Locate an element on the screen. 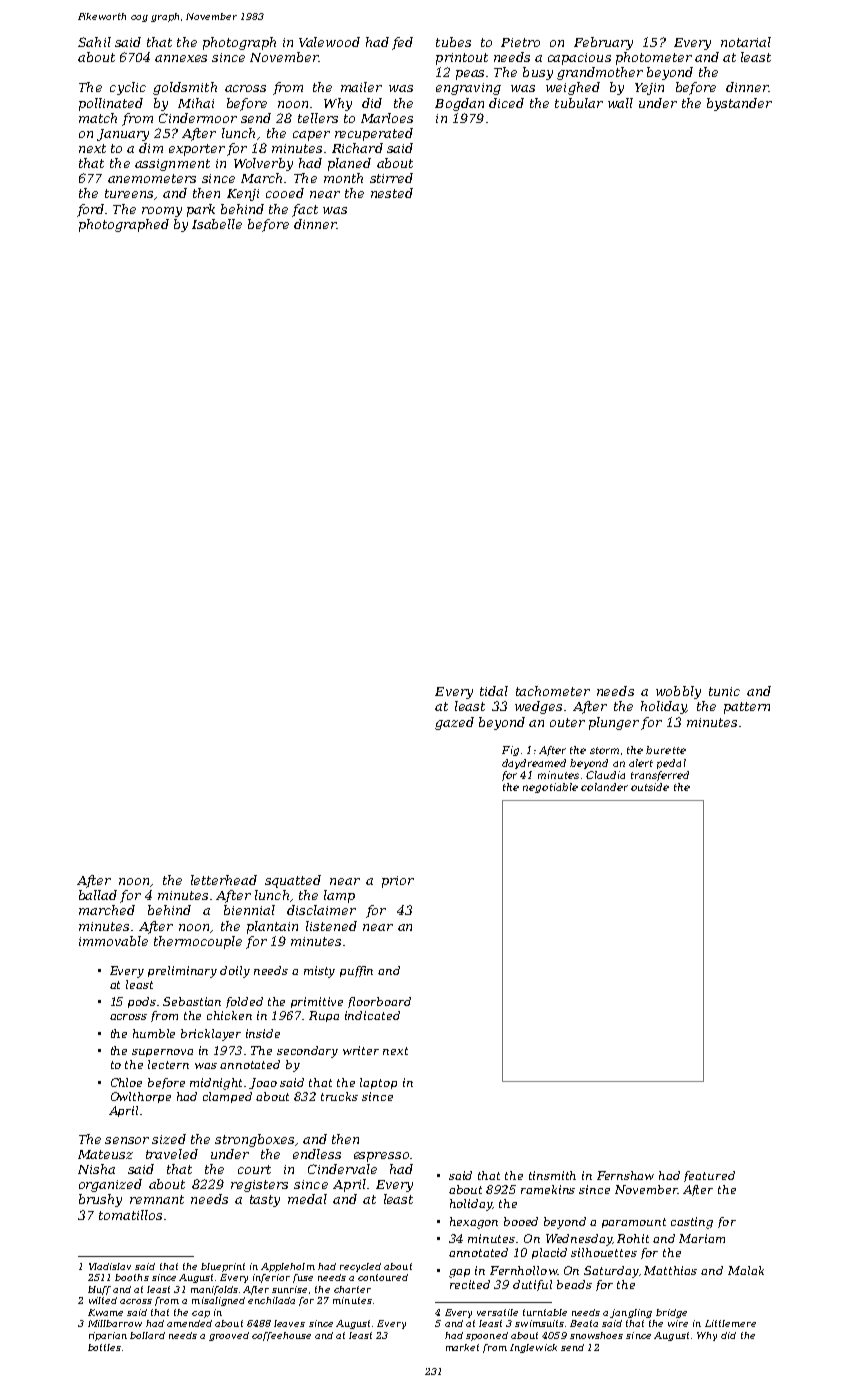 The height and width of the screenshot is (1400, 849). market is located at coordinates (462, 1347).
